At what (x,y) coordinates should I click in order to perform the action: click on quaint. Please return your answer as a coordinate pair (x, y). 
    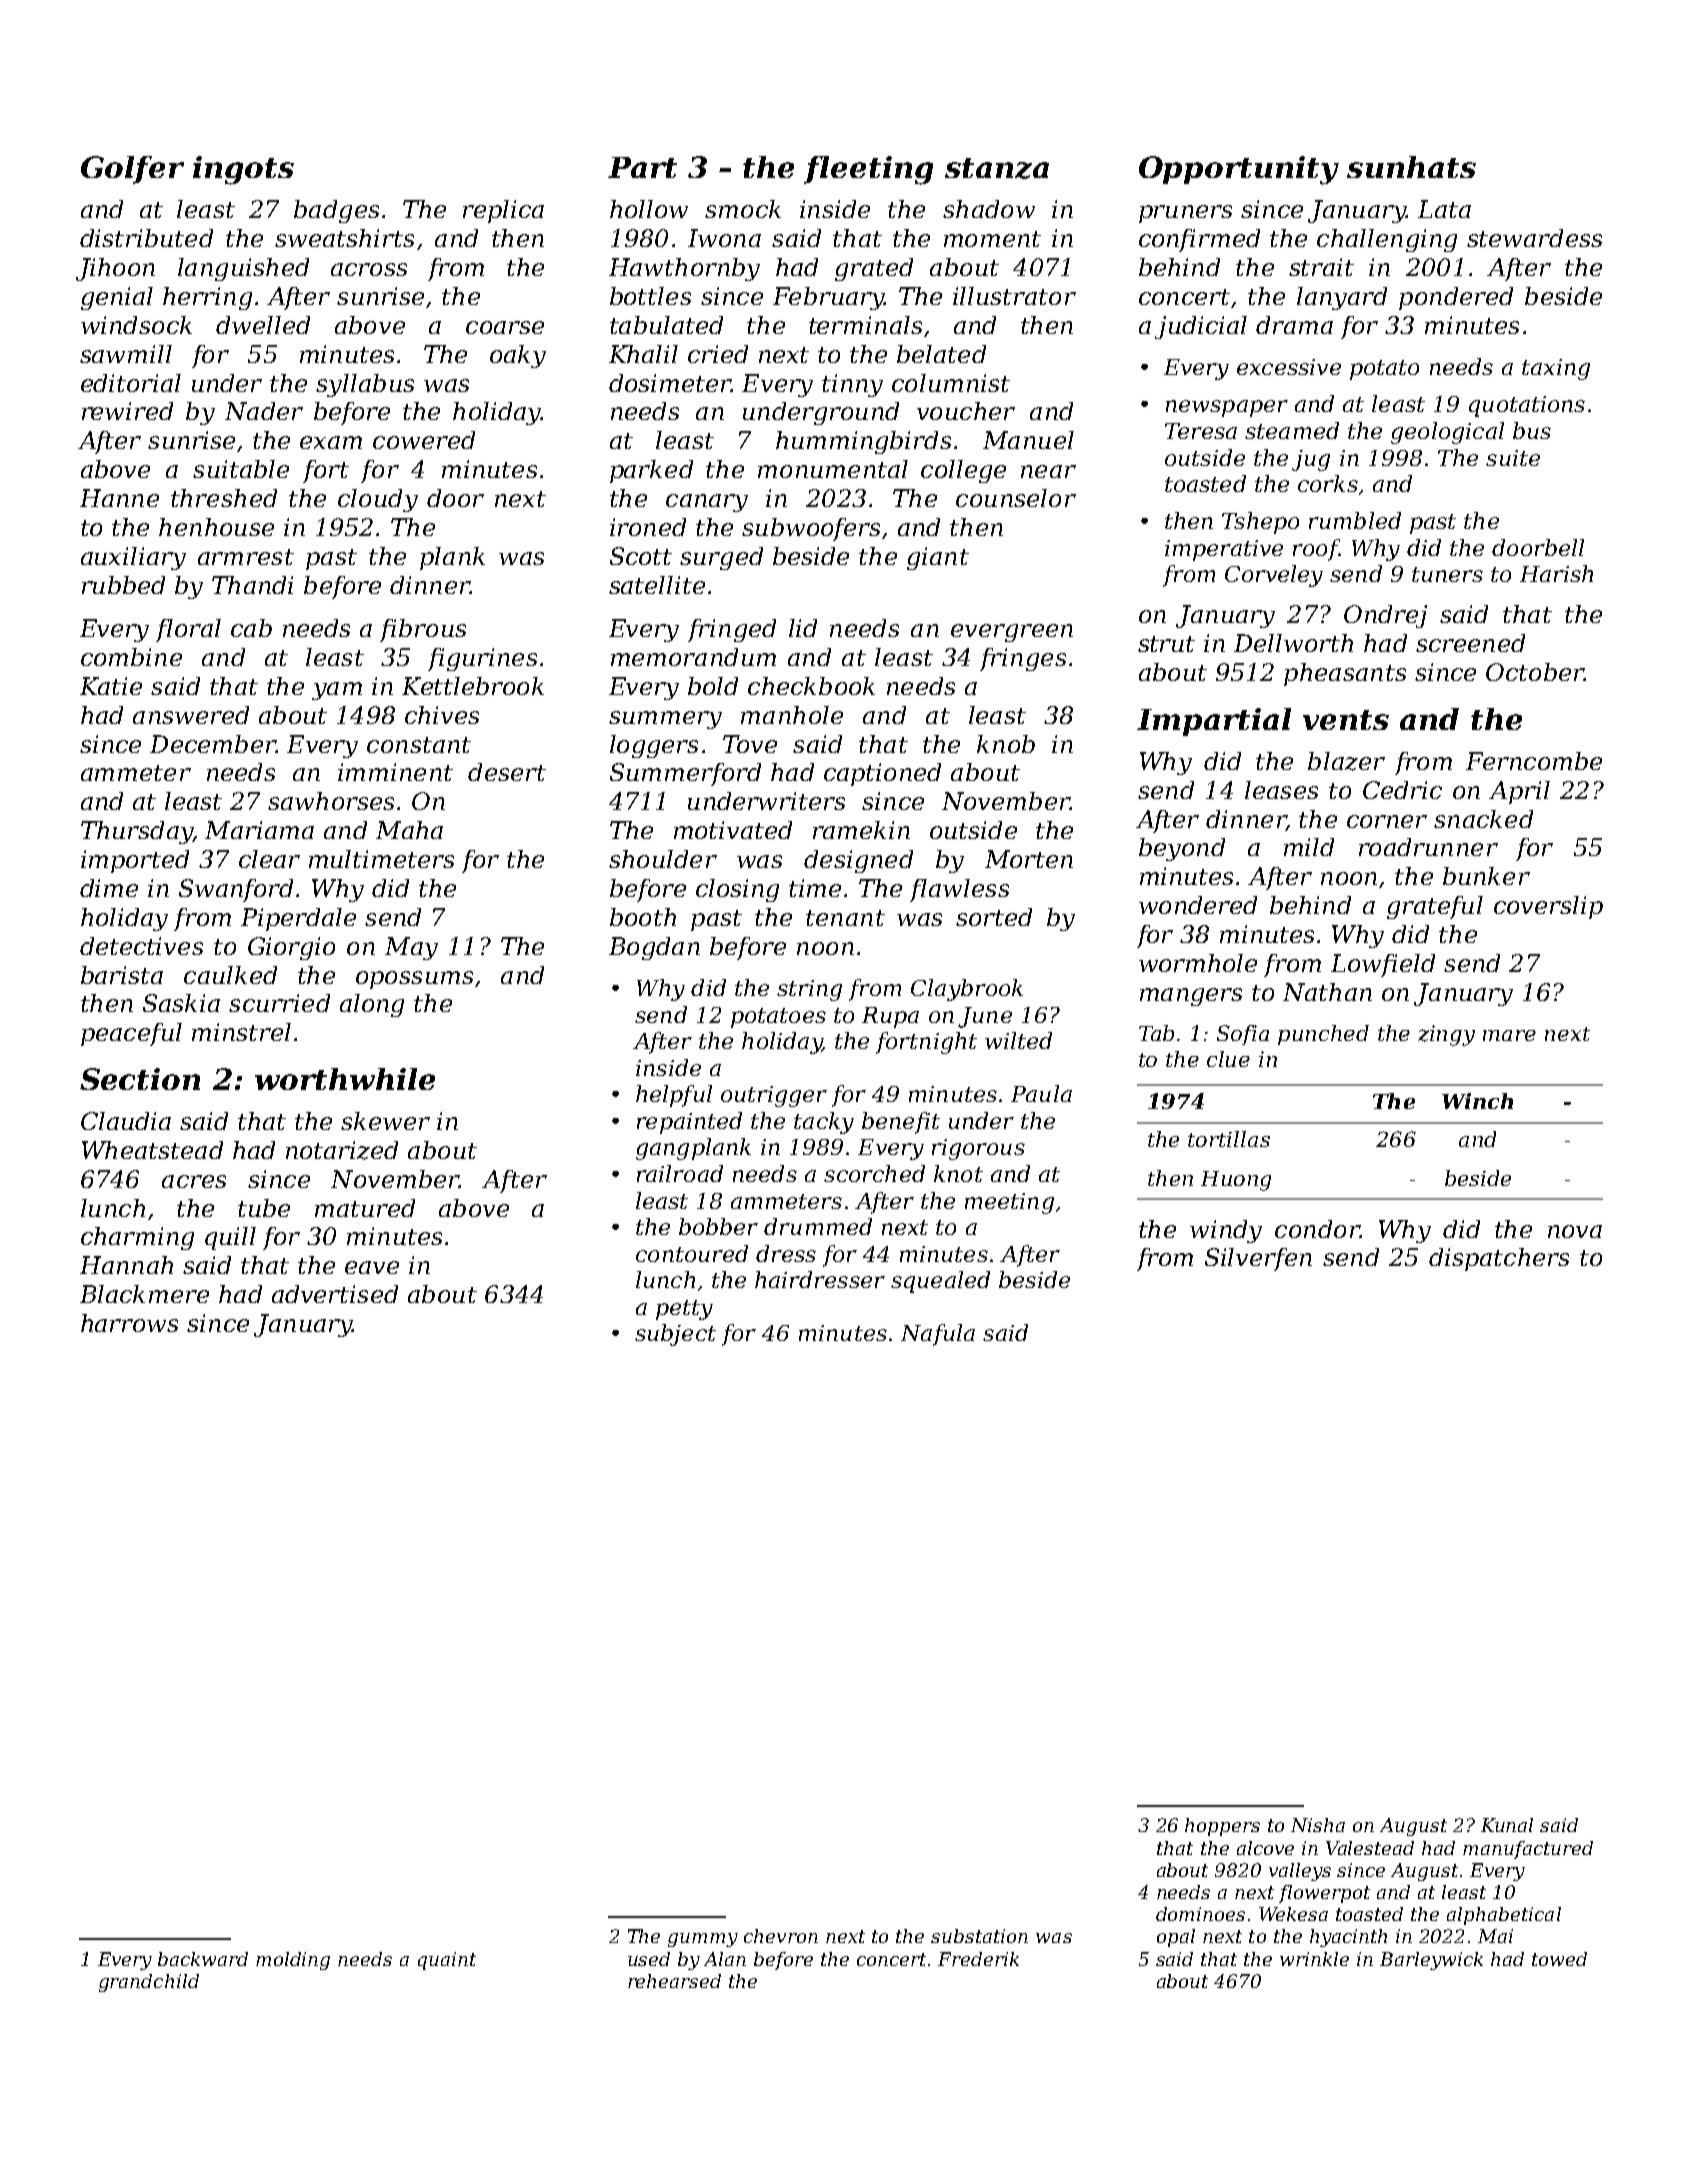
    Looking at the image, I should click on (447, 1961).
